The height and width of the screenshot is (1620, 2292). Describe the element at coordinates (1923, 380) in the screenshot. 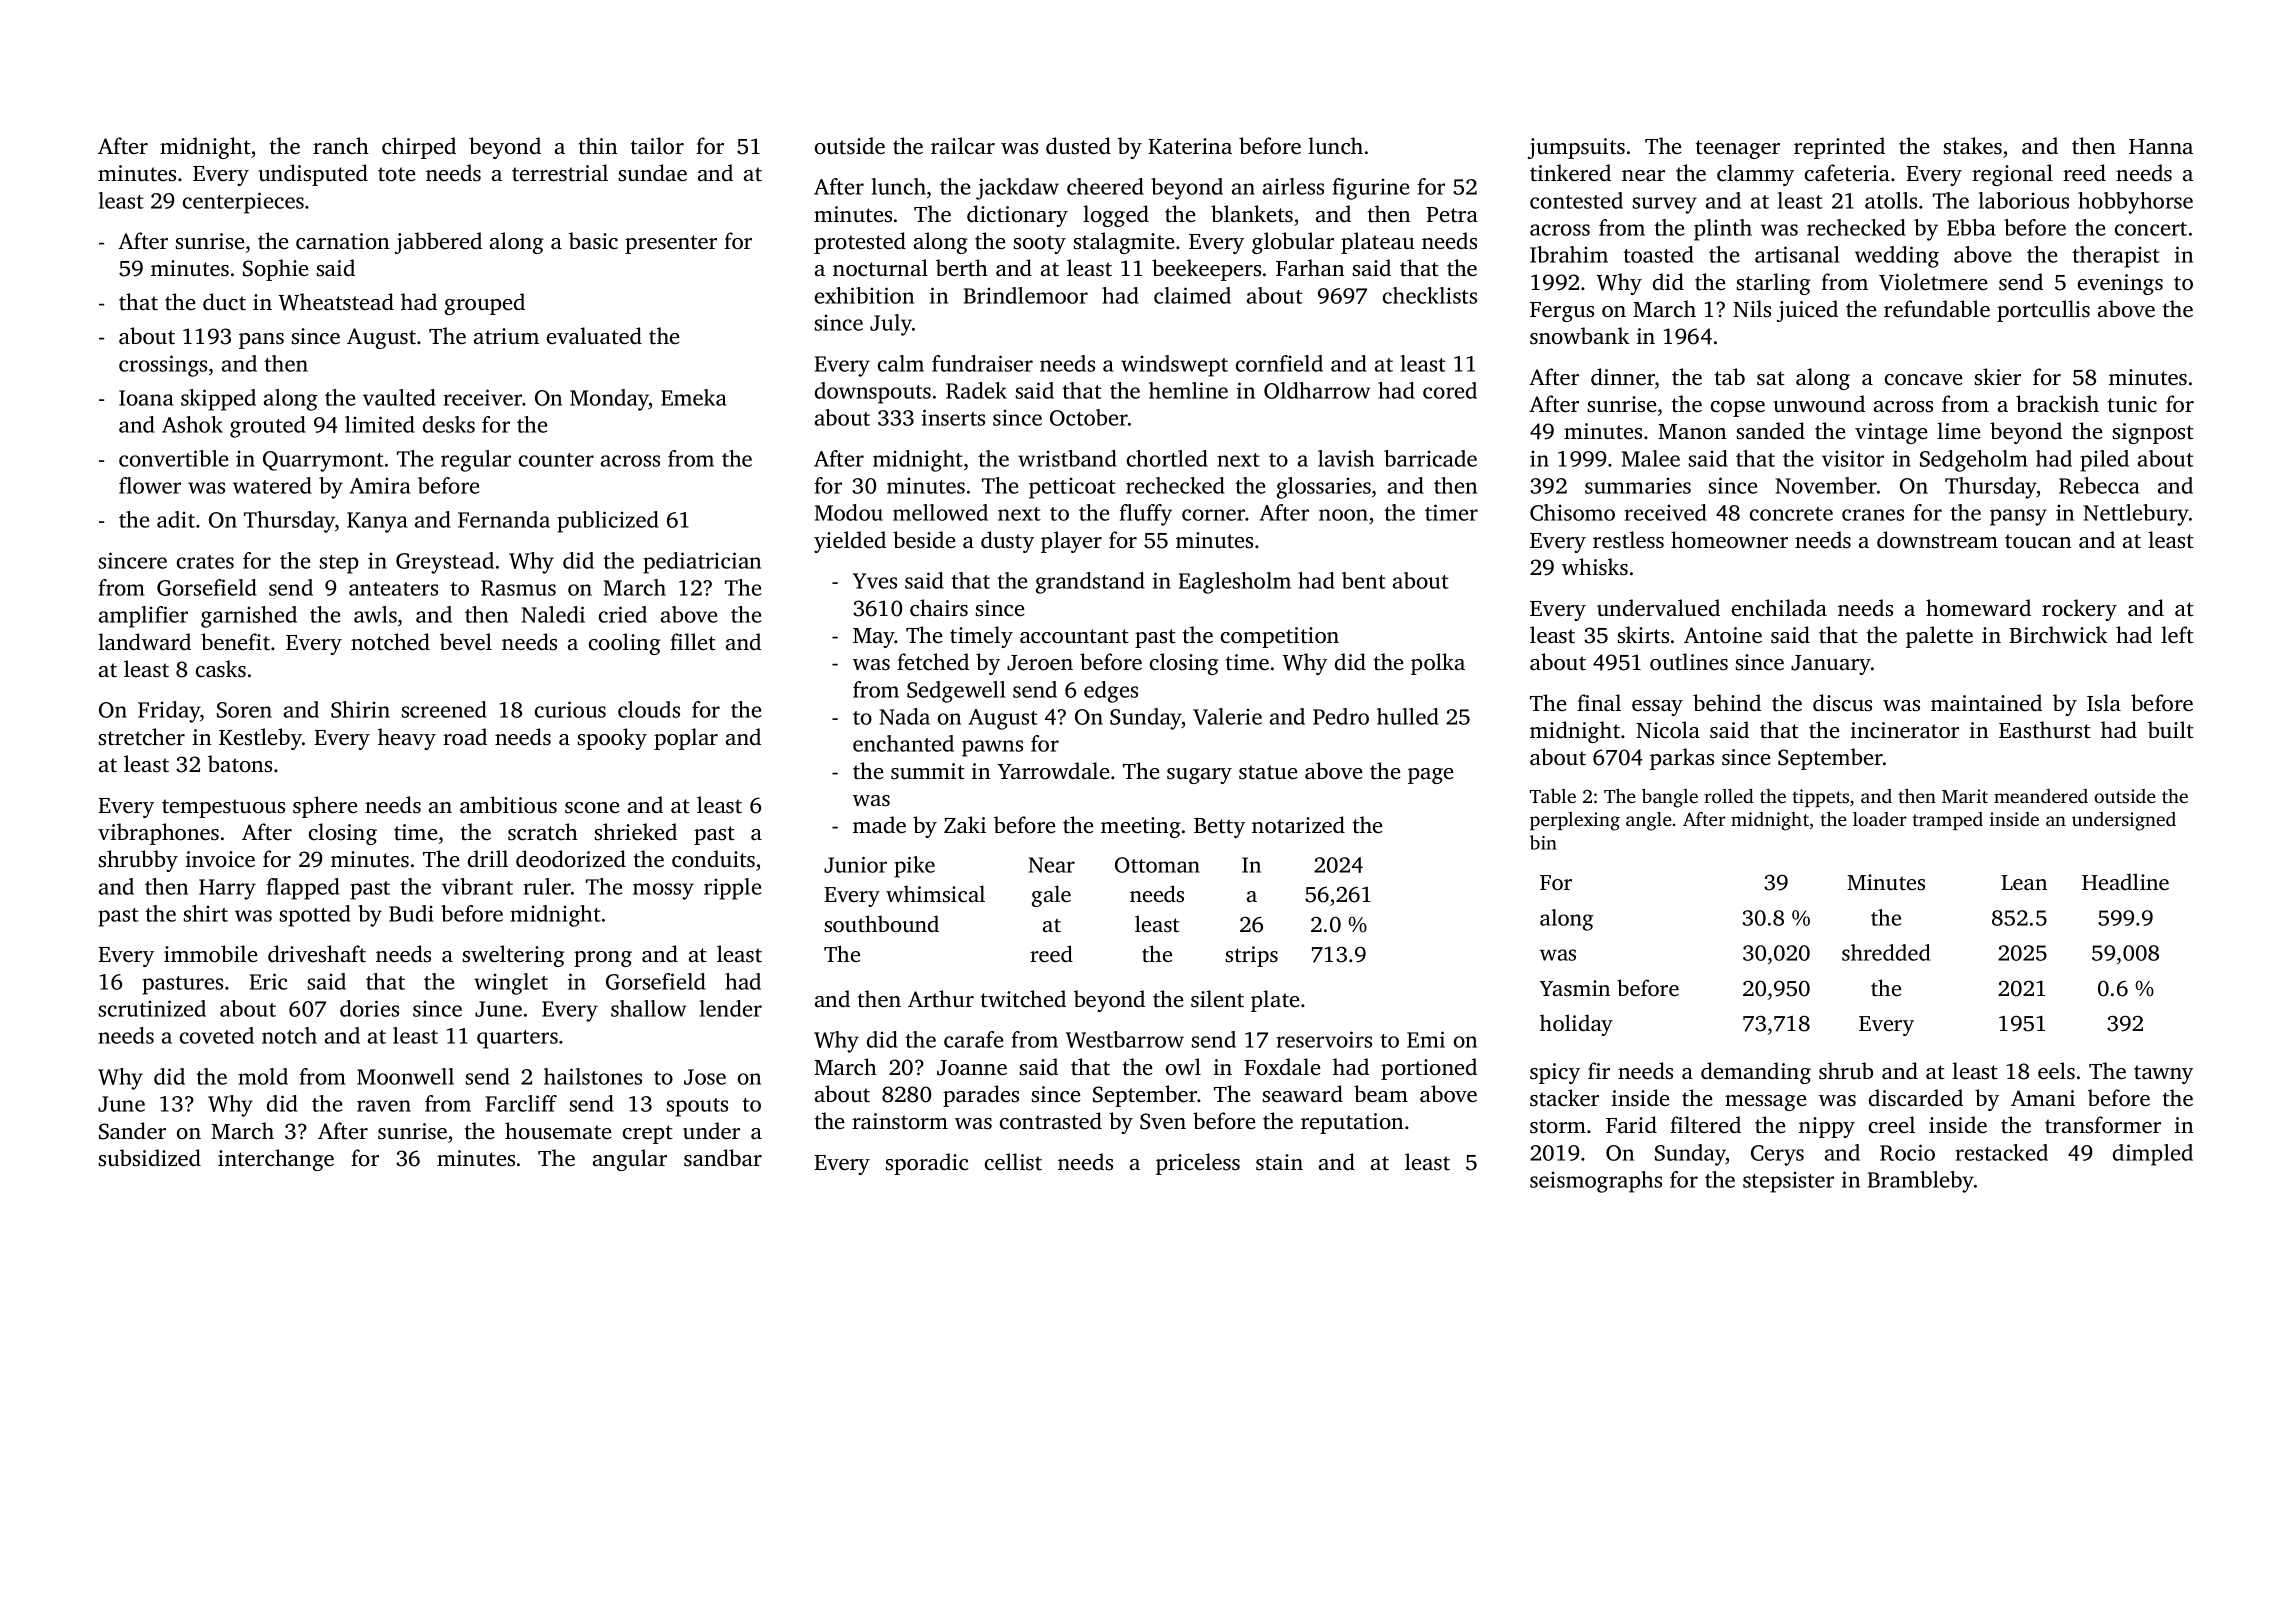

I see `concave` at that location.
